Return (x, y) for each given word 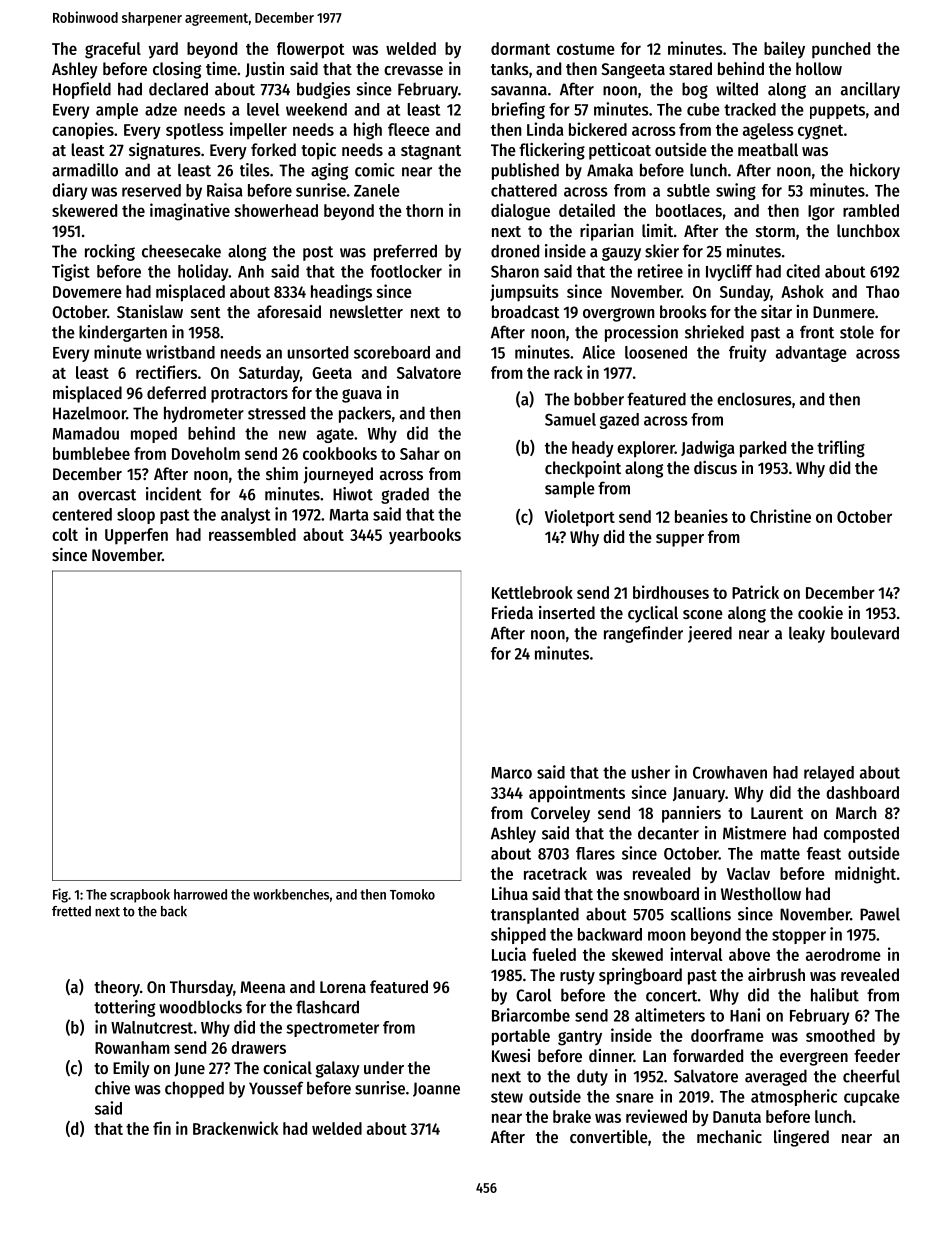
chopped (194, 1089)
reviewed (656, 1116)
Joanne (436, 1089)
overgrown (619, 315)
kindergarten (123, 333)
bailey (784, 49)
